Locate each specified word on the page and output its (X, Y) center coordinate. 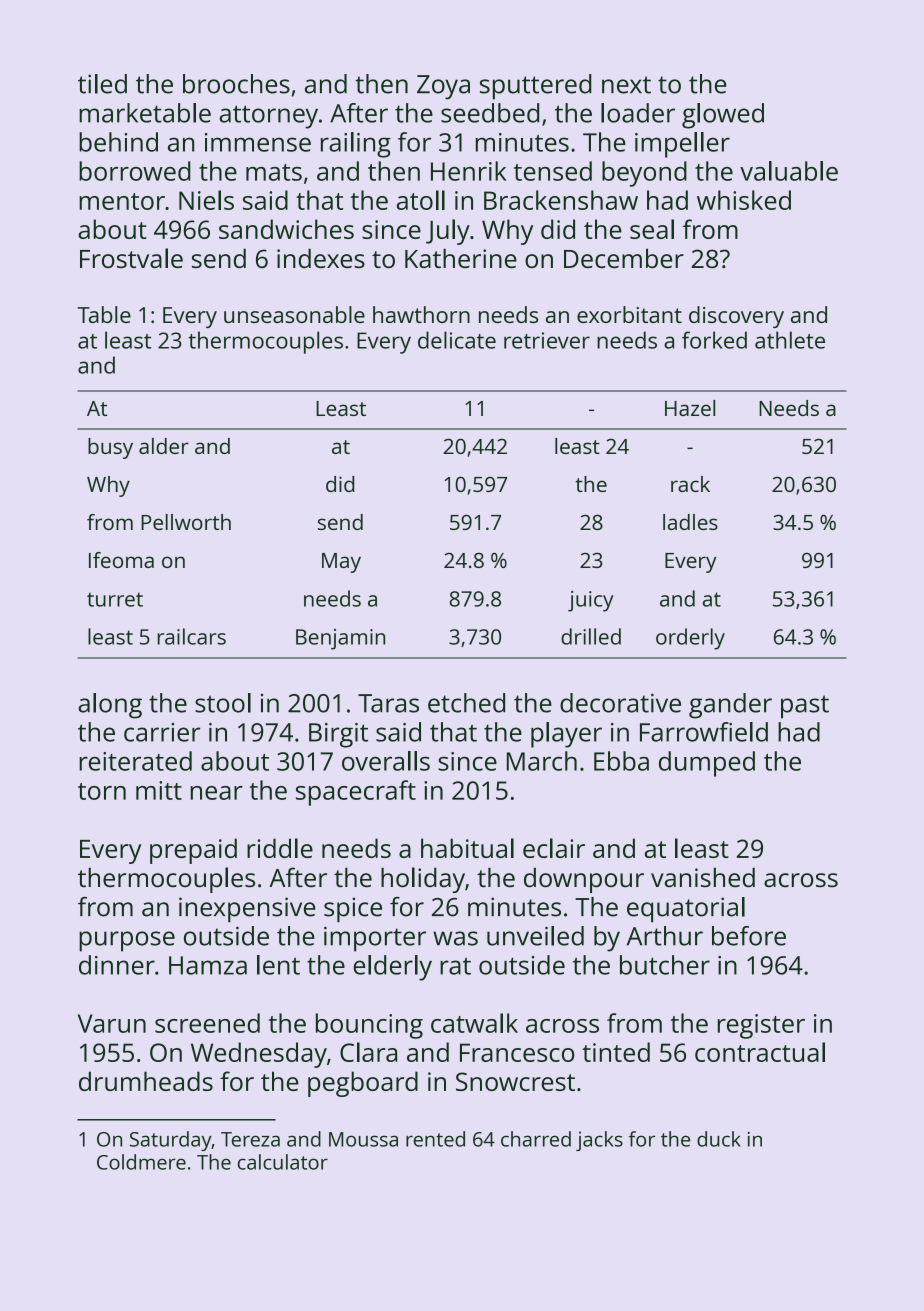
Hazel (690, 408)
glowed (723, 116)
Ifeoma (121, 560)
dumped (707, 764)
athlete (790, 340)
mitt (159, 790)
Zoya (443, 87)
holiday (423, 880)
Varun (112, 1023)
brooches (236, 84)
